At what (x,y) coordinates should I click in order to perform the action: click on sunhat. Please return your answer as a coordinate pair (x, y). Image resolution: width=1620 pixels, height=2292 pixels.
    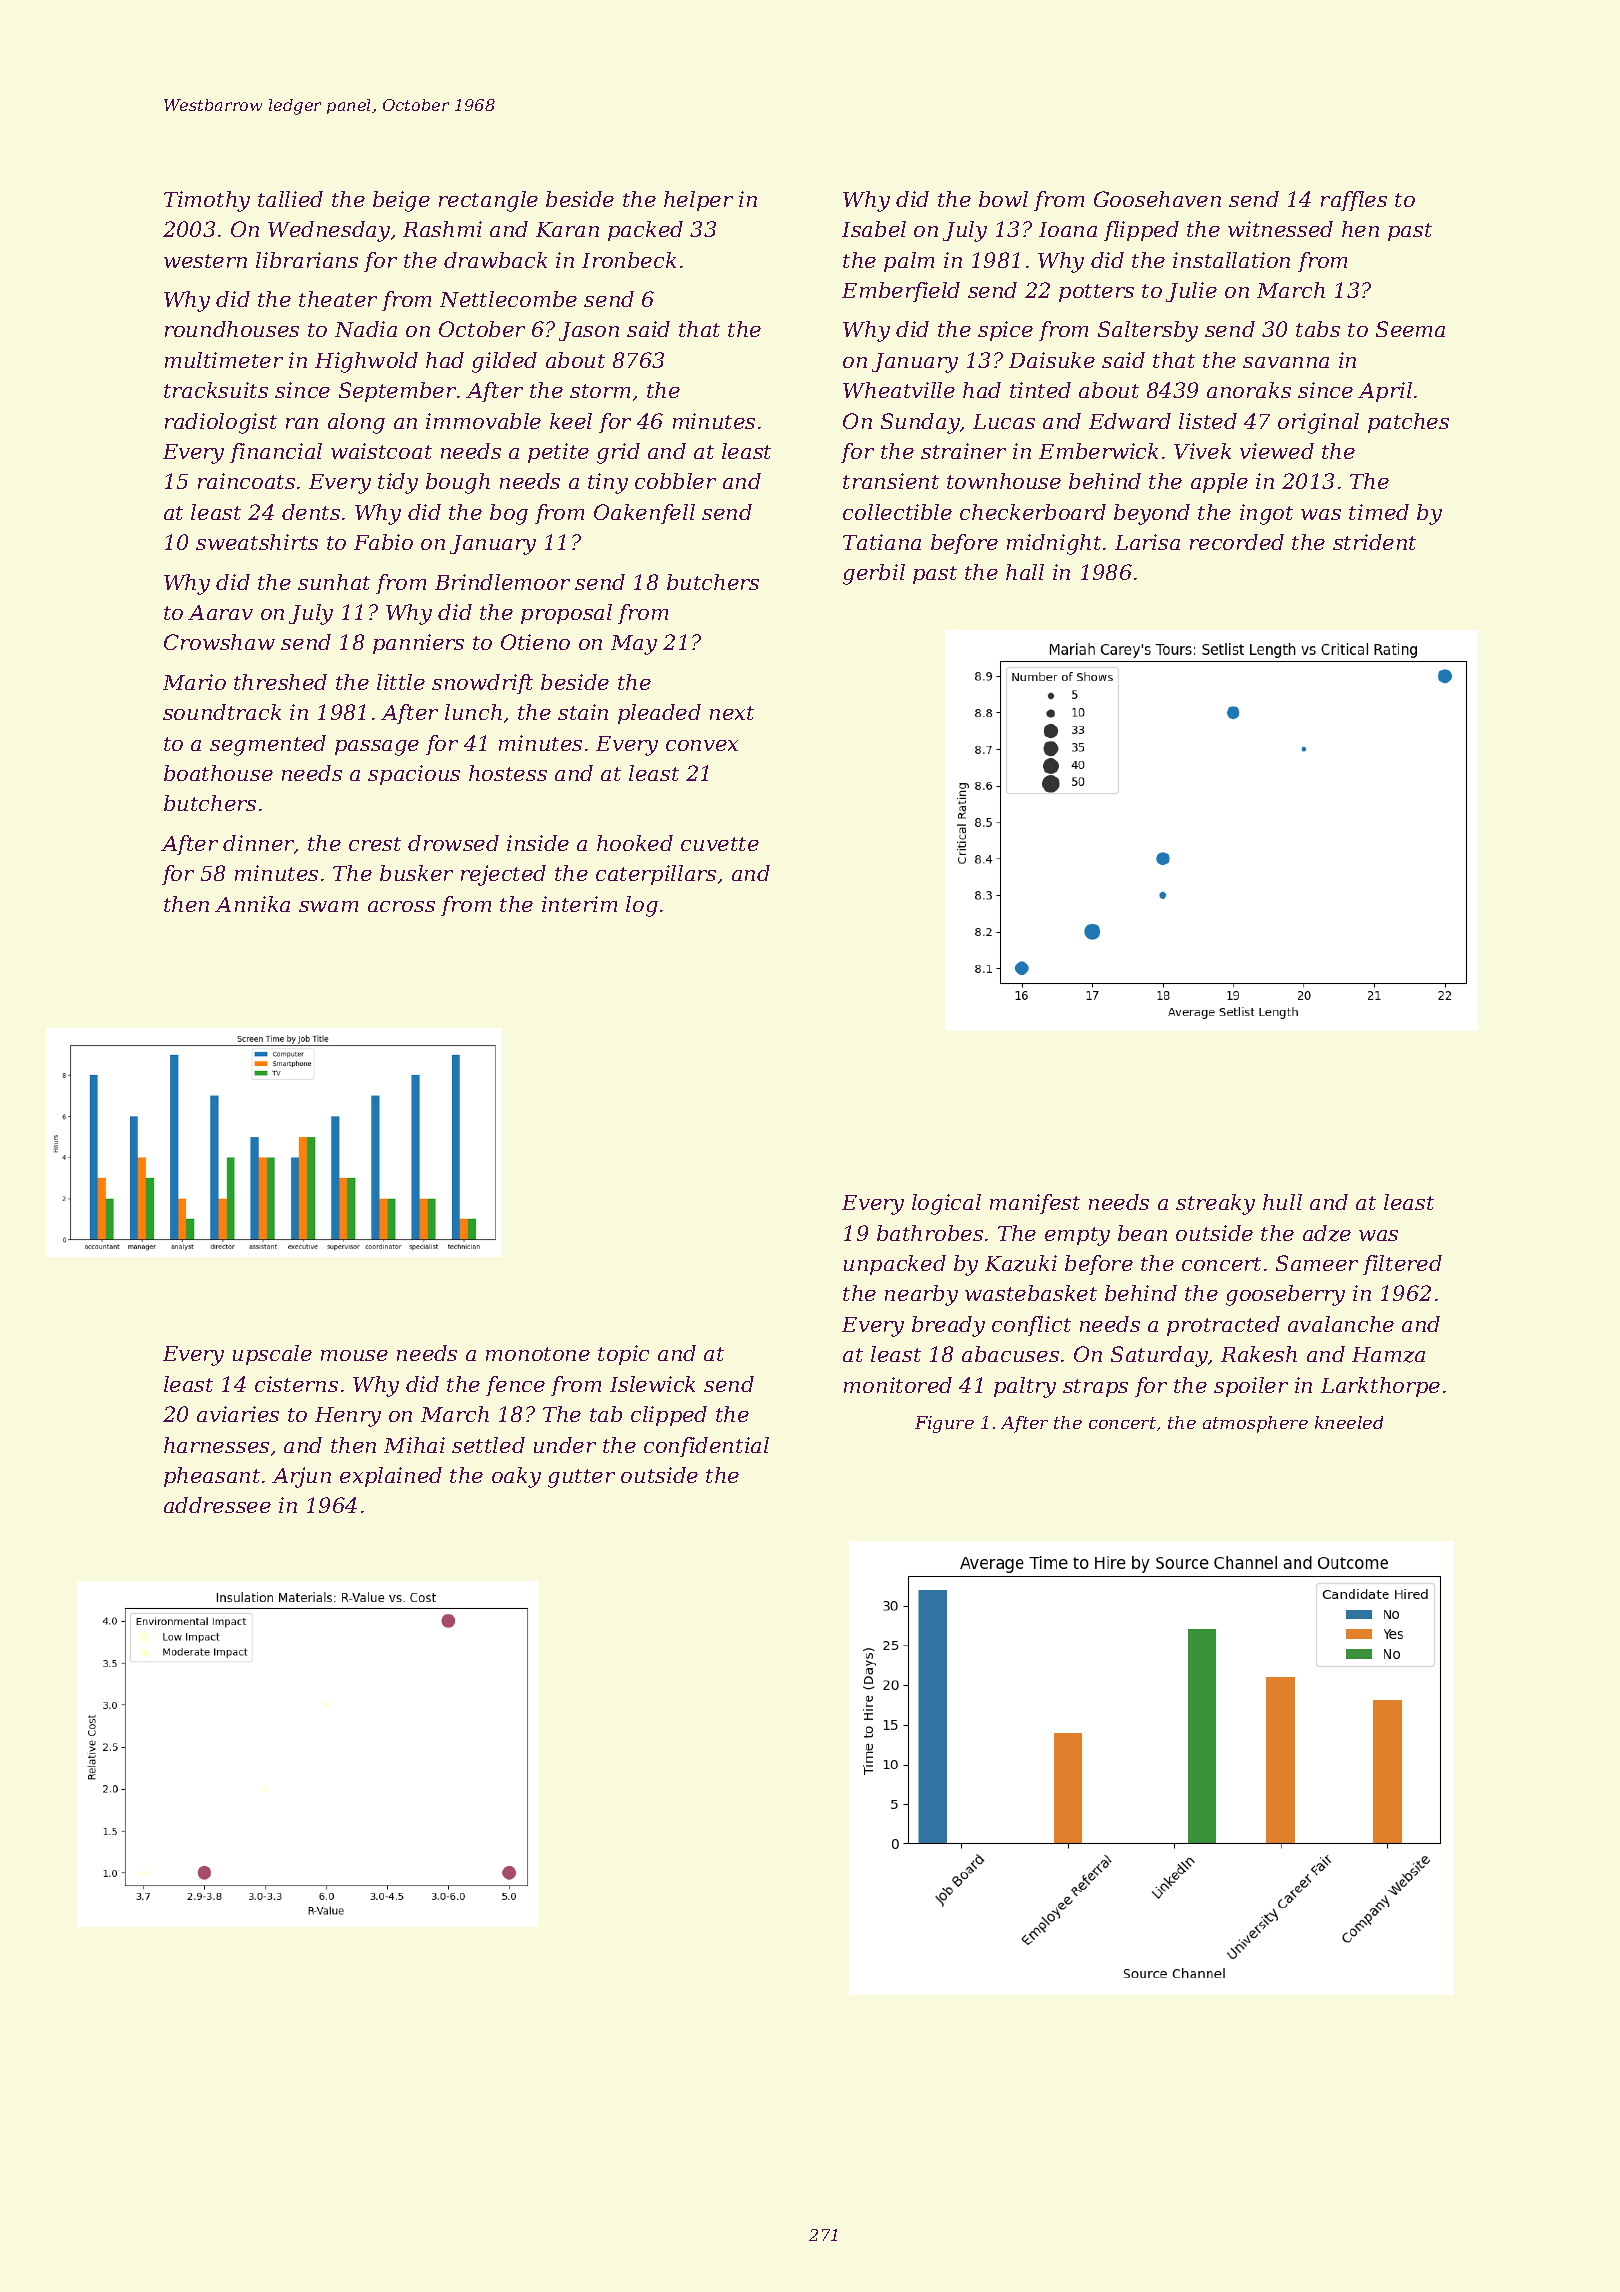
    Looking at the image, I should click on (334, 582).
